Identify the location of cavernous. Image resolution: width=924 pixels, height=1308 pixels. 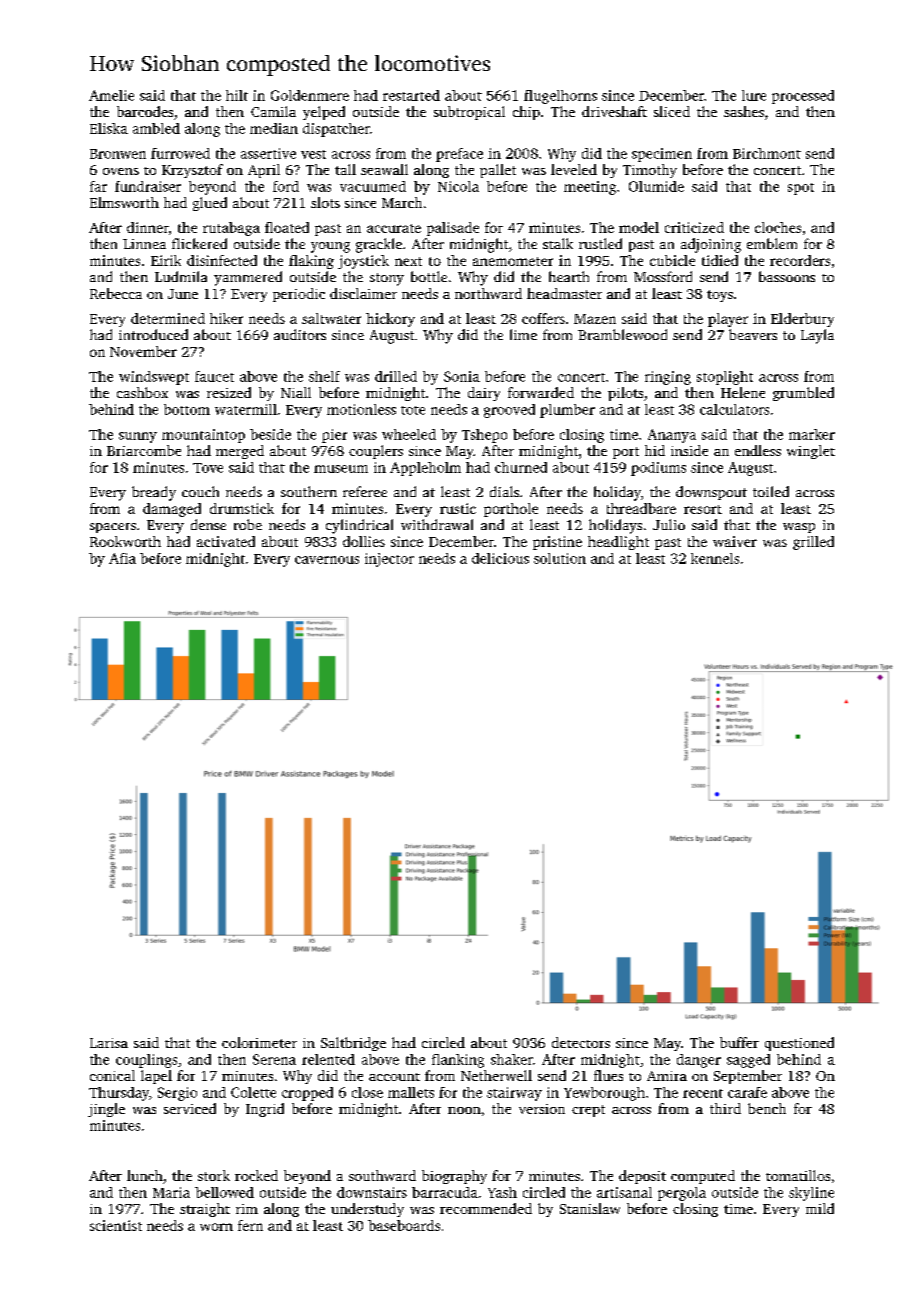
(327, 560).
